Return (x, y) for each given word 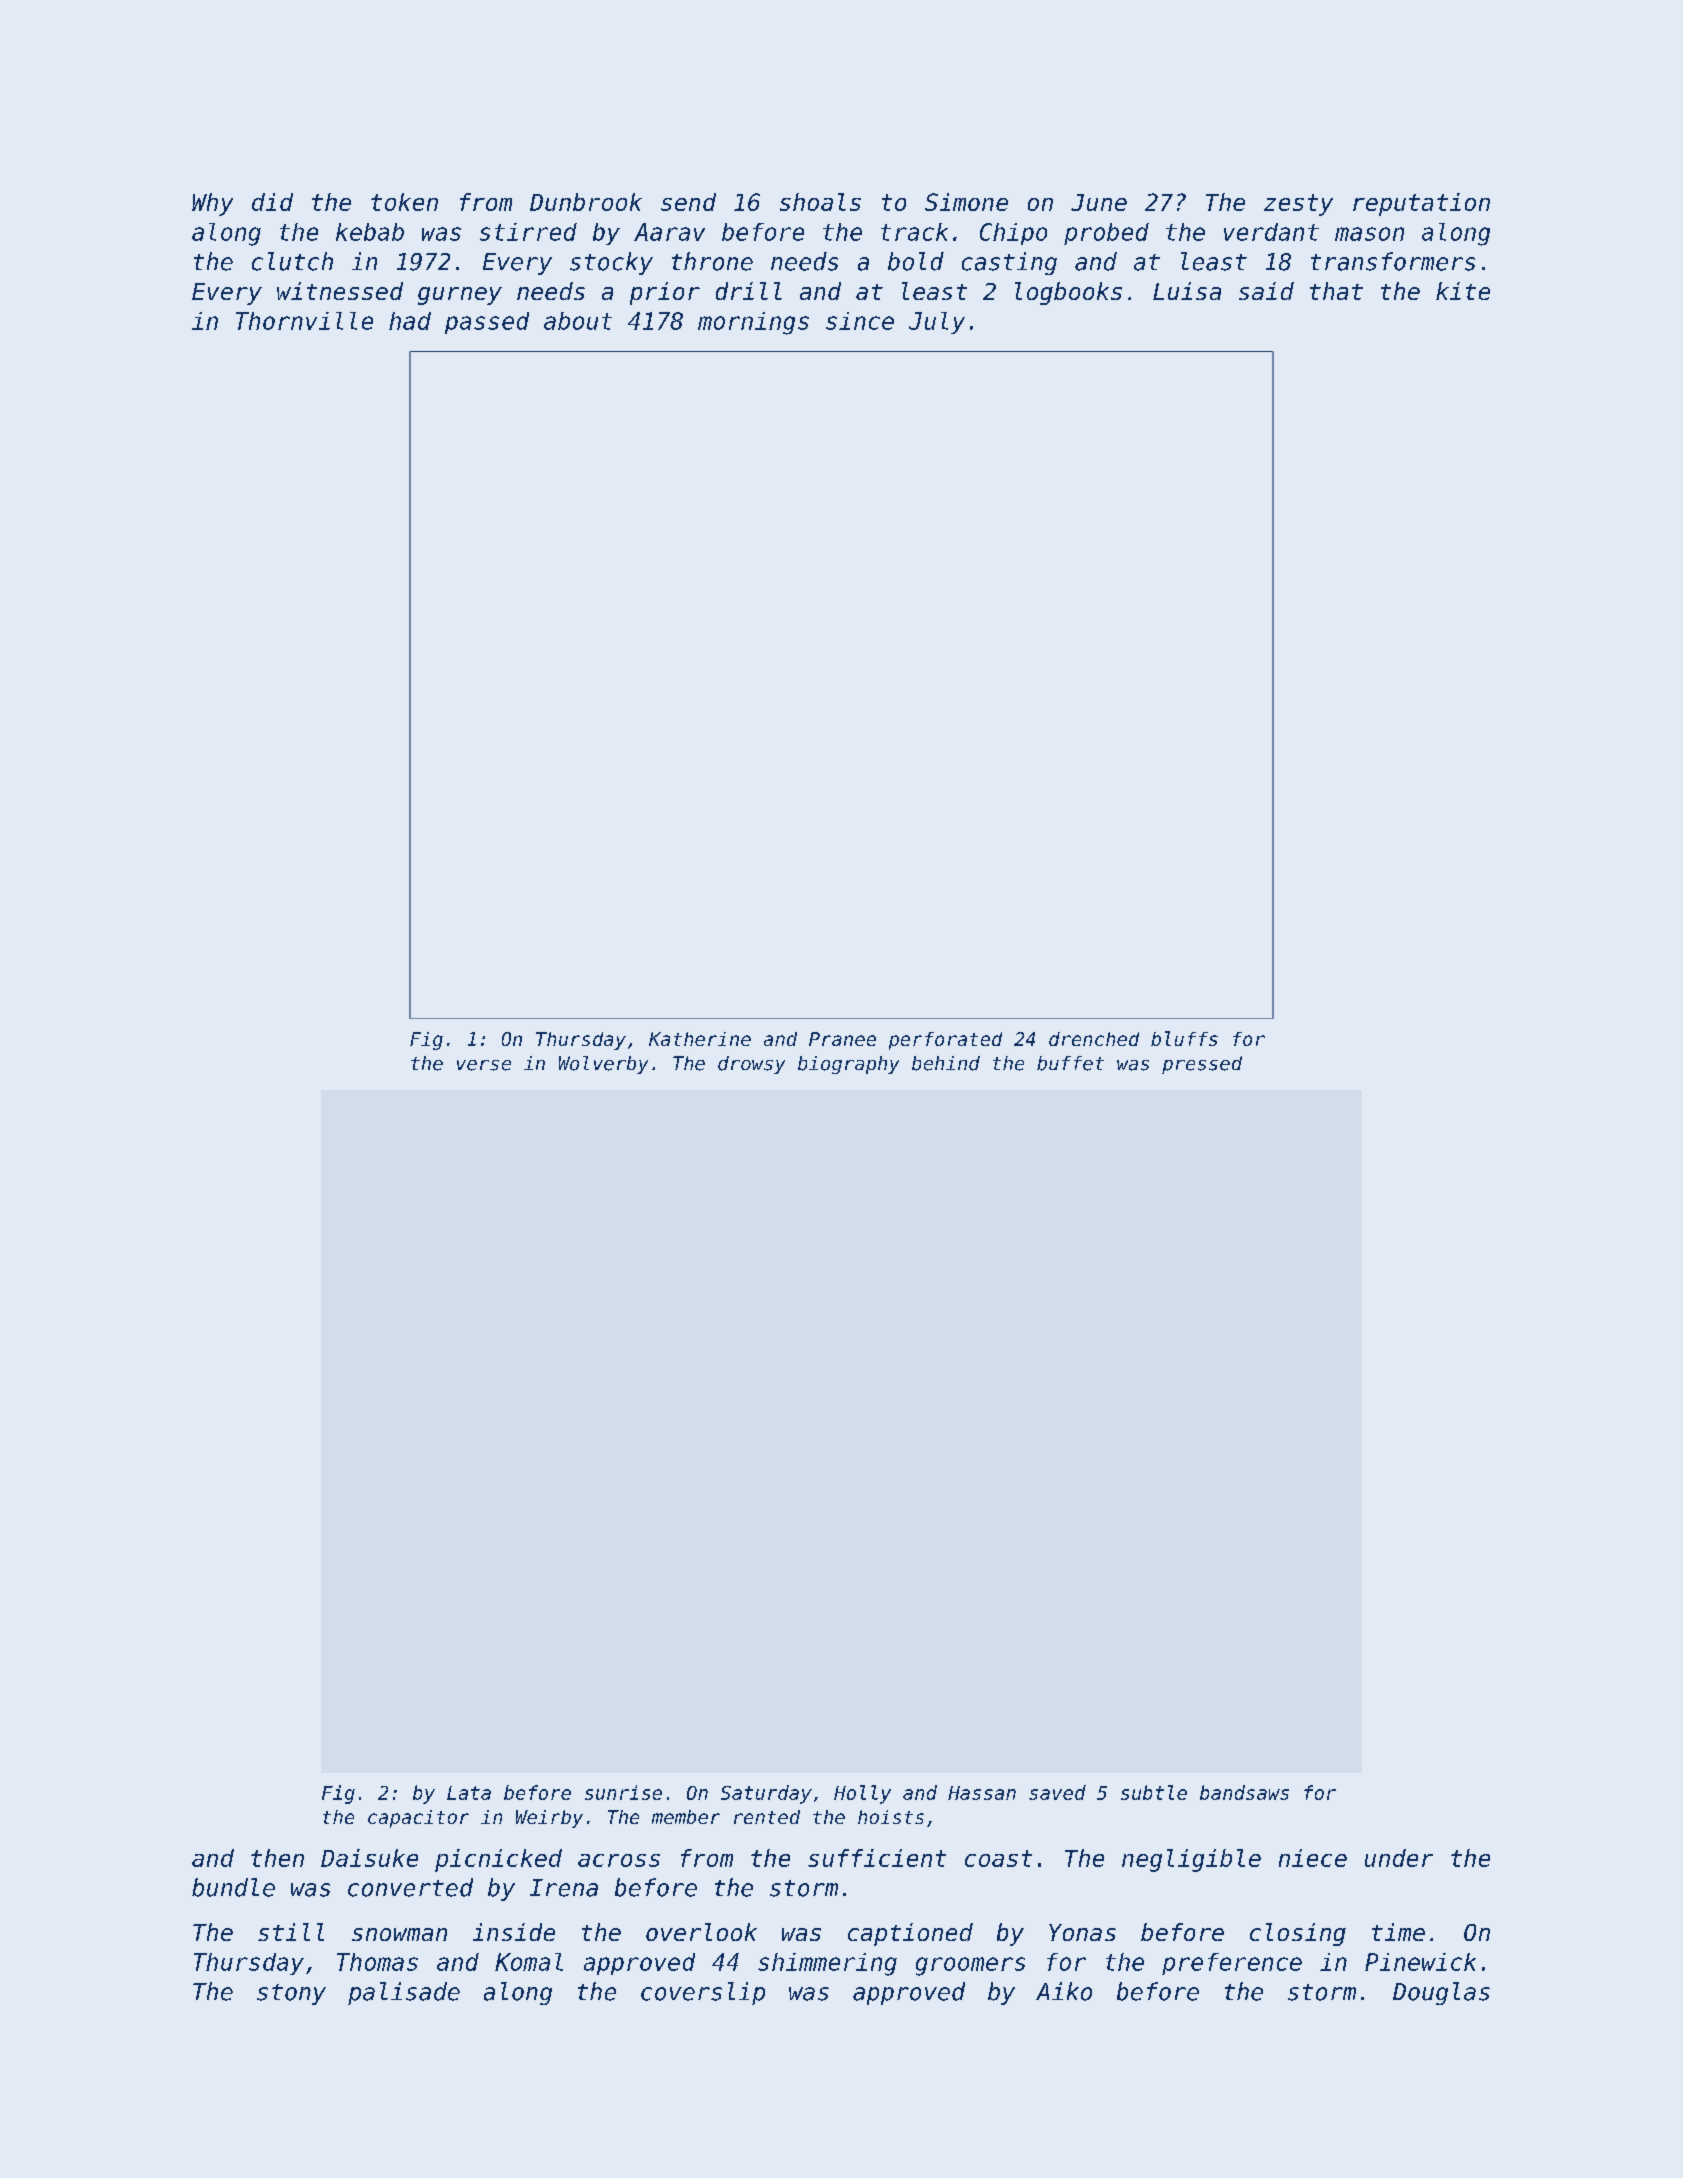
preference (1232, 1964)
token (404, 202)
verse (484, 1065)
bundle (233, 1887)
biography (848, 1065)
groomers (970, 1966)
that (1336, 291)
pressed (1202, 1065)
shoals (820, 202)
